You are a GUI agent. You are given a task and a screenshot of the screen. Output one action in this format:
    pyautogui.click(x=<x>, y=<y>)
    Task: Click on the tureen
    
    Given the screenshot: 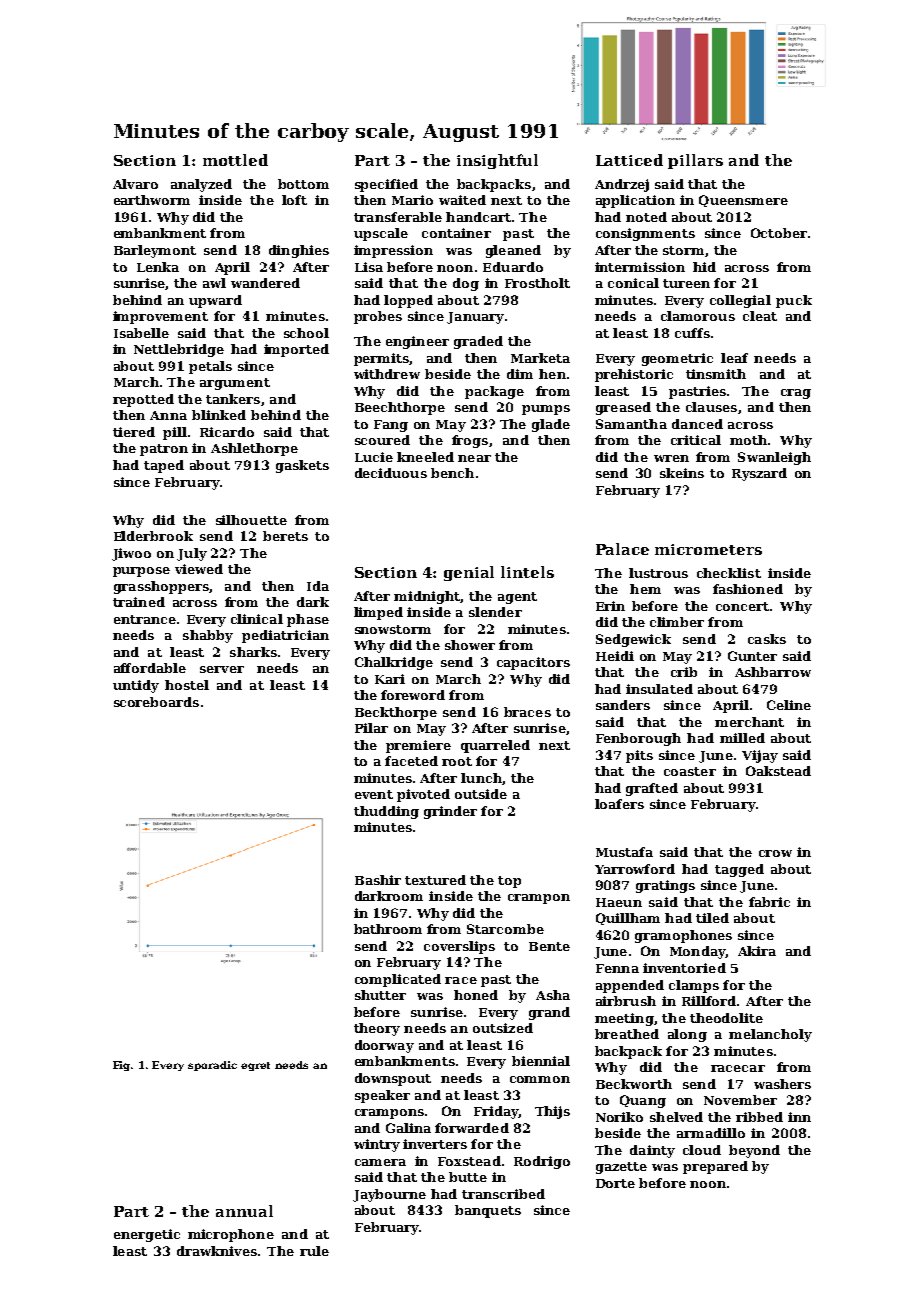 What is the action you would take?
    pyautogui.click(x=686, y=283)
